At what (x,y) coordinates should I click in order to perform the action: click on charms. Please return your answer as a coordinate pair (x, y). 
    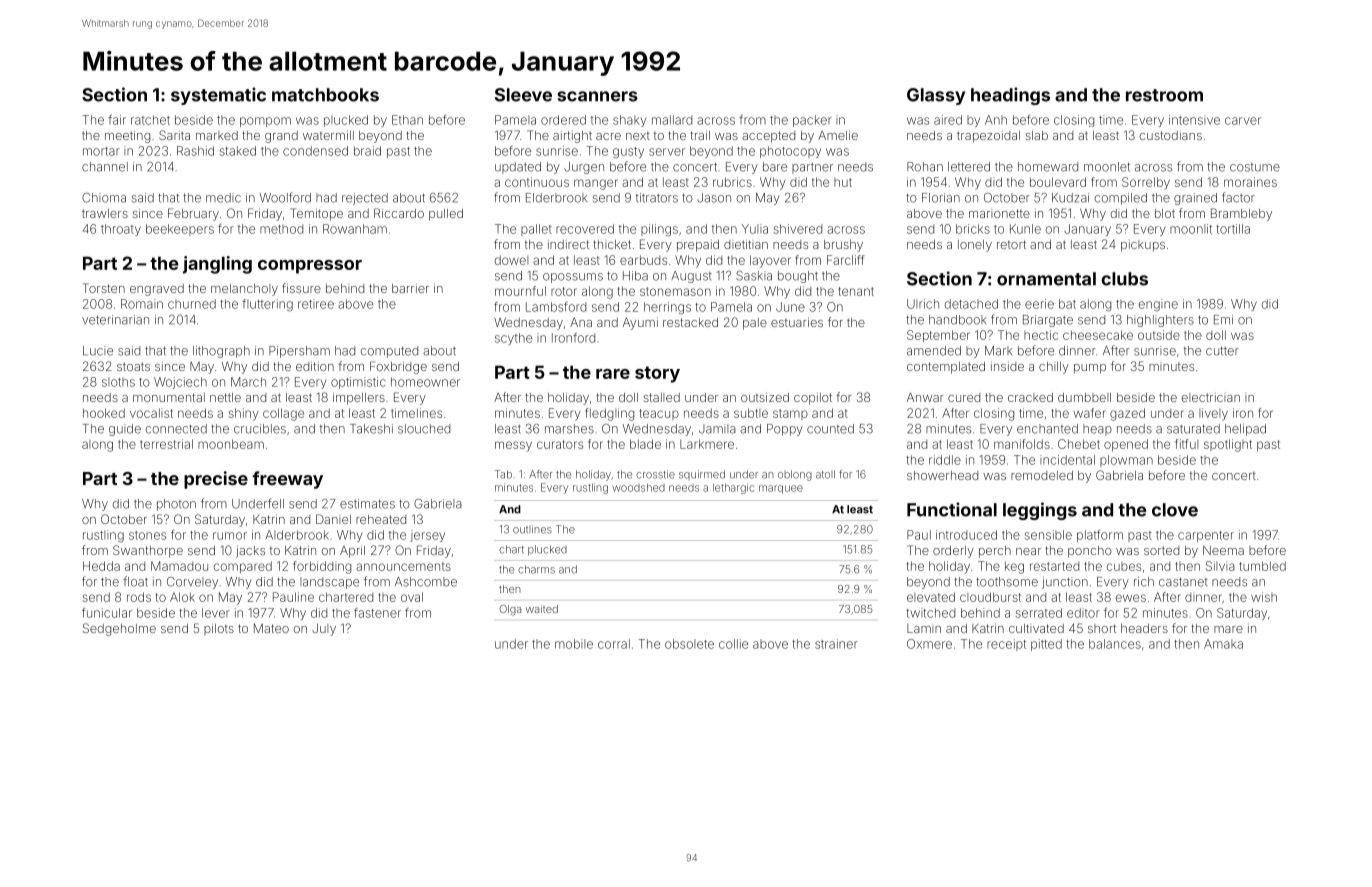
    Looking at the image, I should click on (536, 569).
